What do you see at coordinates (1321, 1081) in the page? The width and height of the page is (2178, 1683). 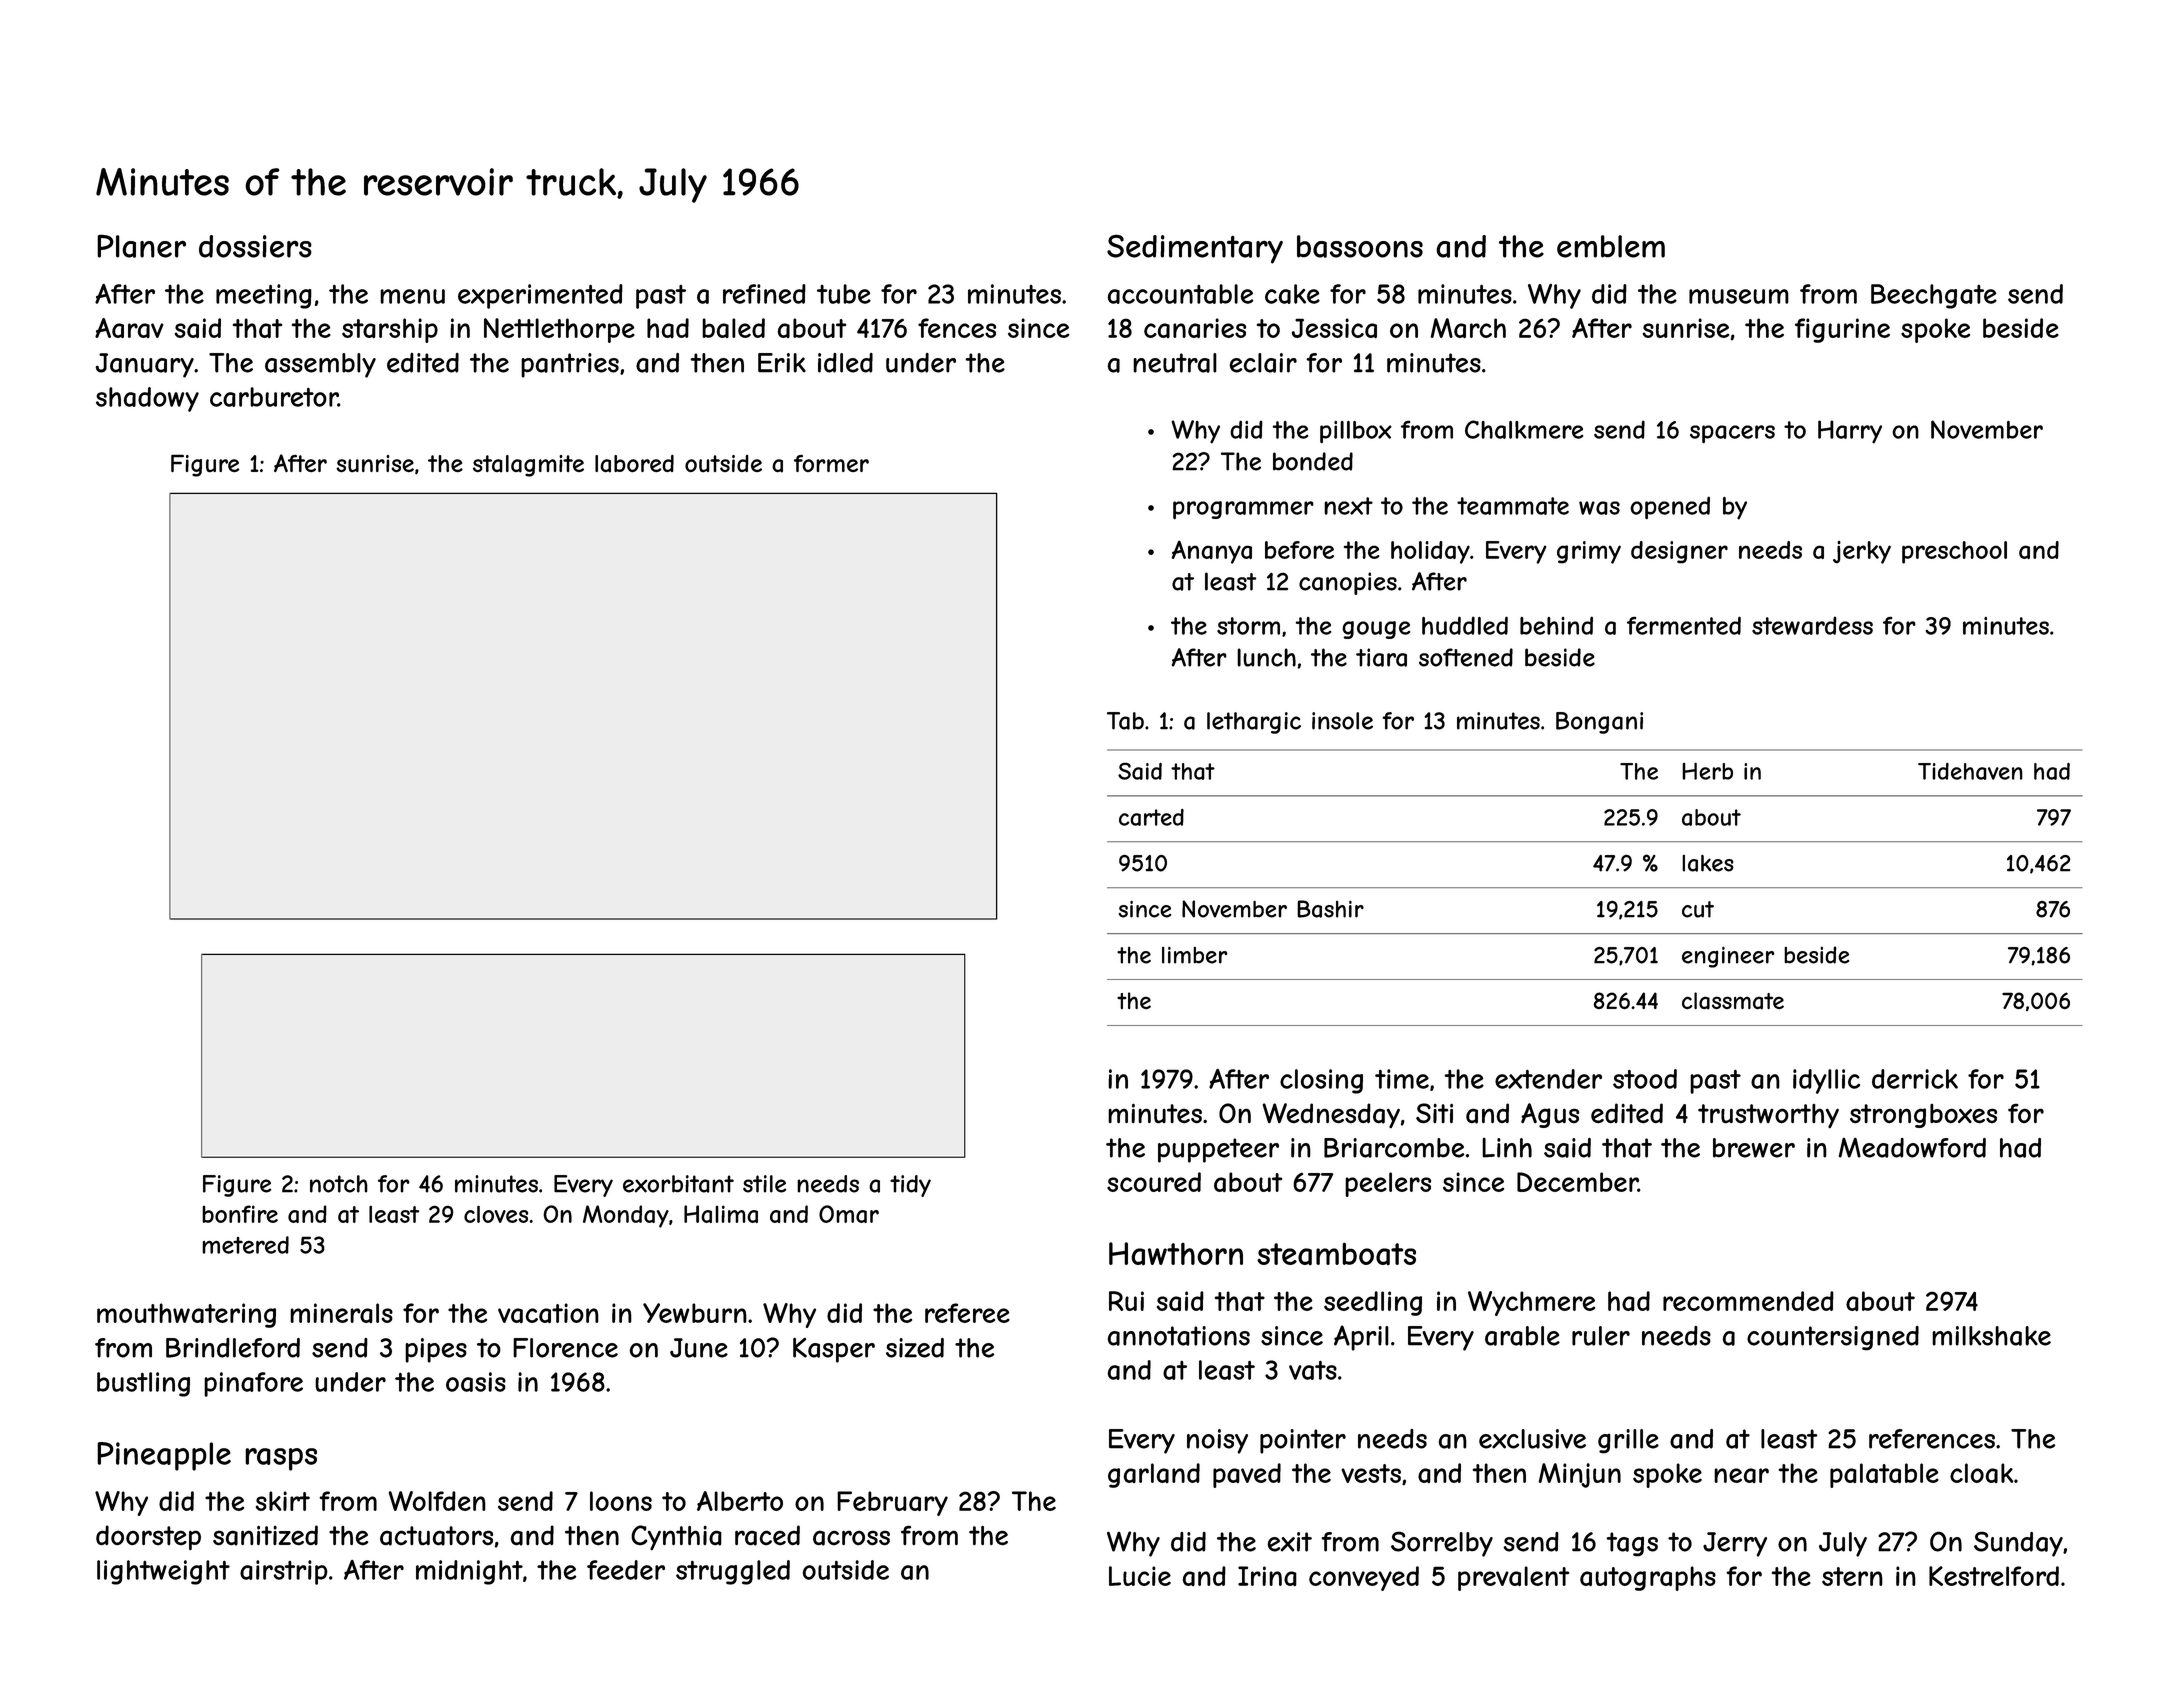 I see `closing` at bounding box center [1321, 1081].
